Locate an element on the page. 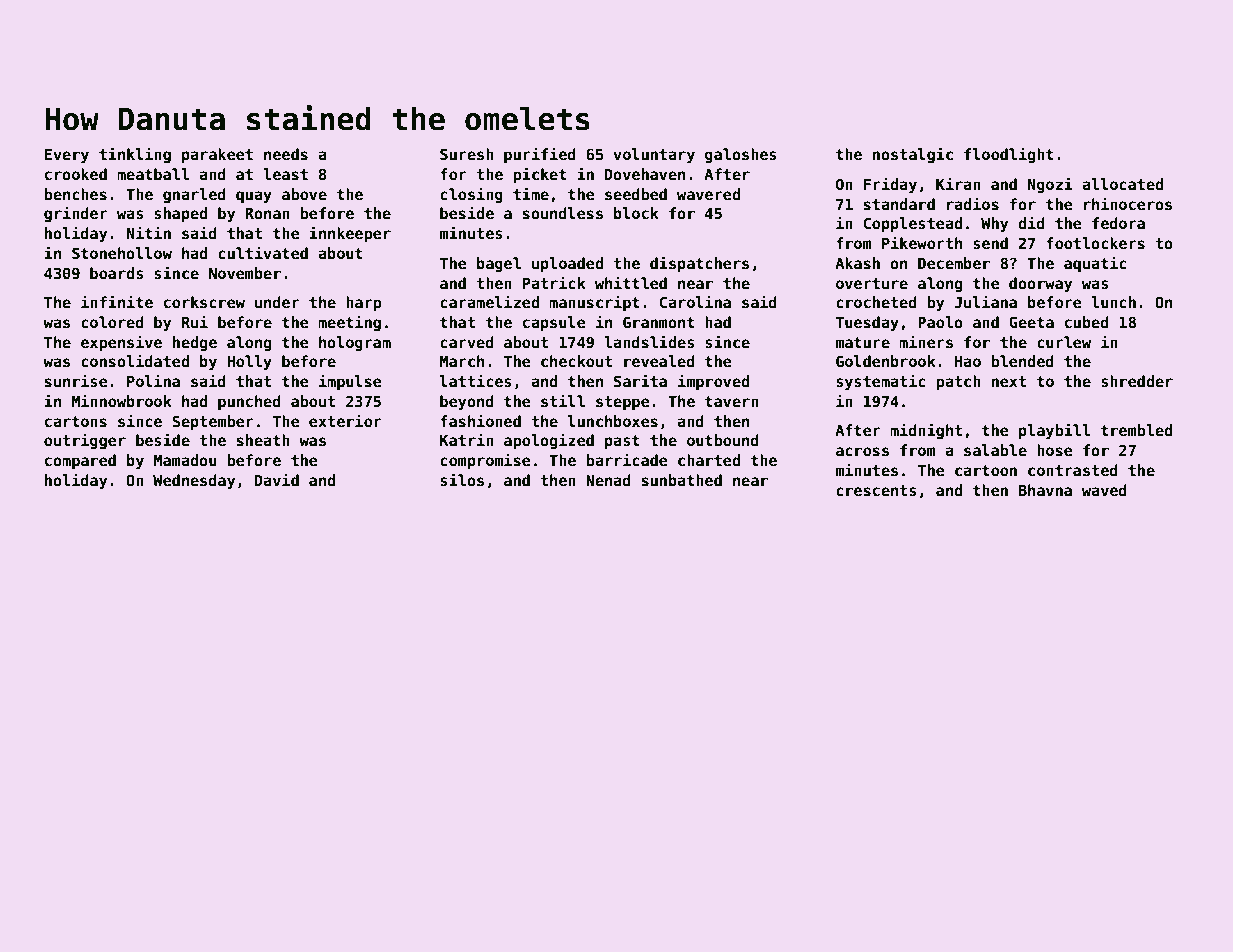 Image resolution: width=1233 pixels, height=952 pixels. uploaded is located at coordinates (567, 264).
